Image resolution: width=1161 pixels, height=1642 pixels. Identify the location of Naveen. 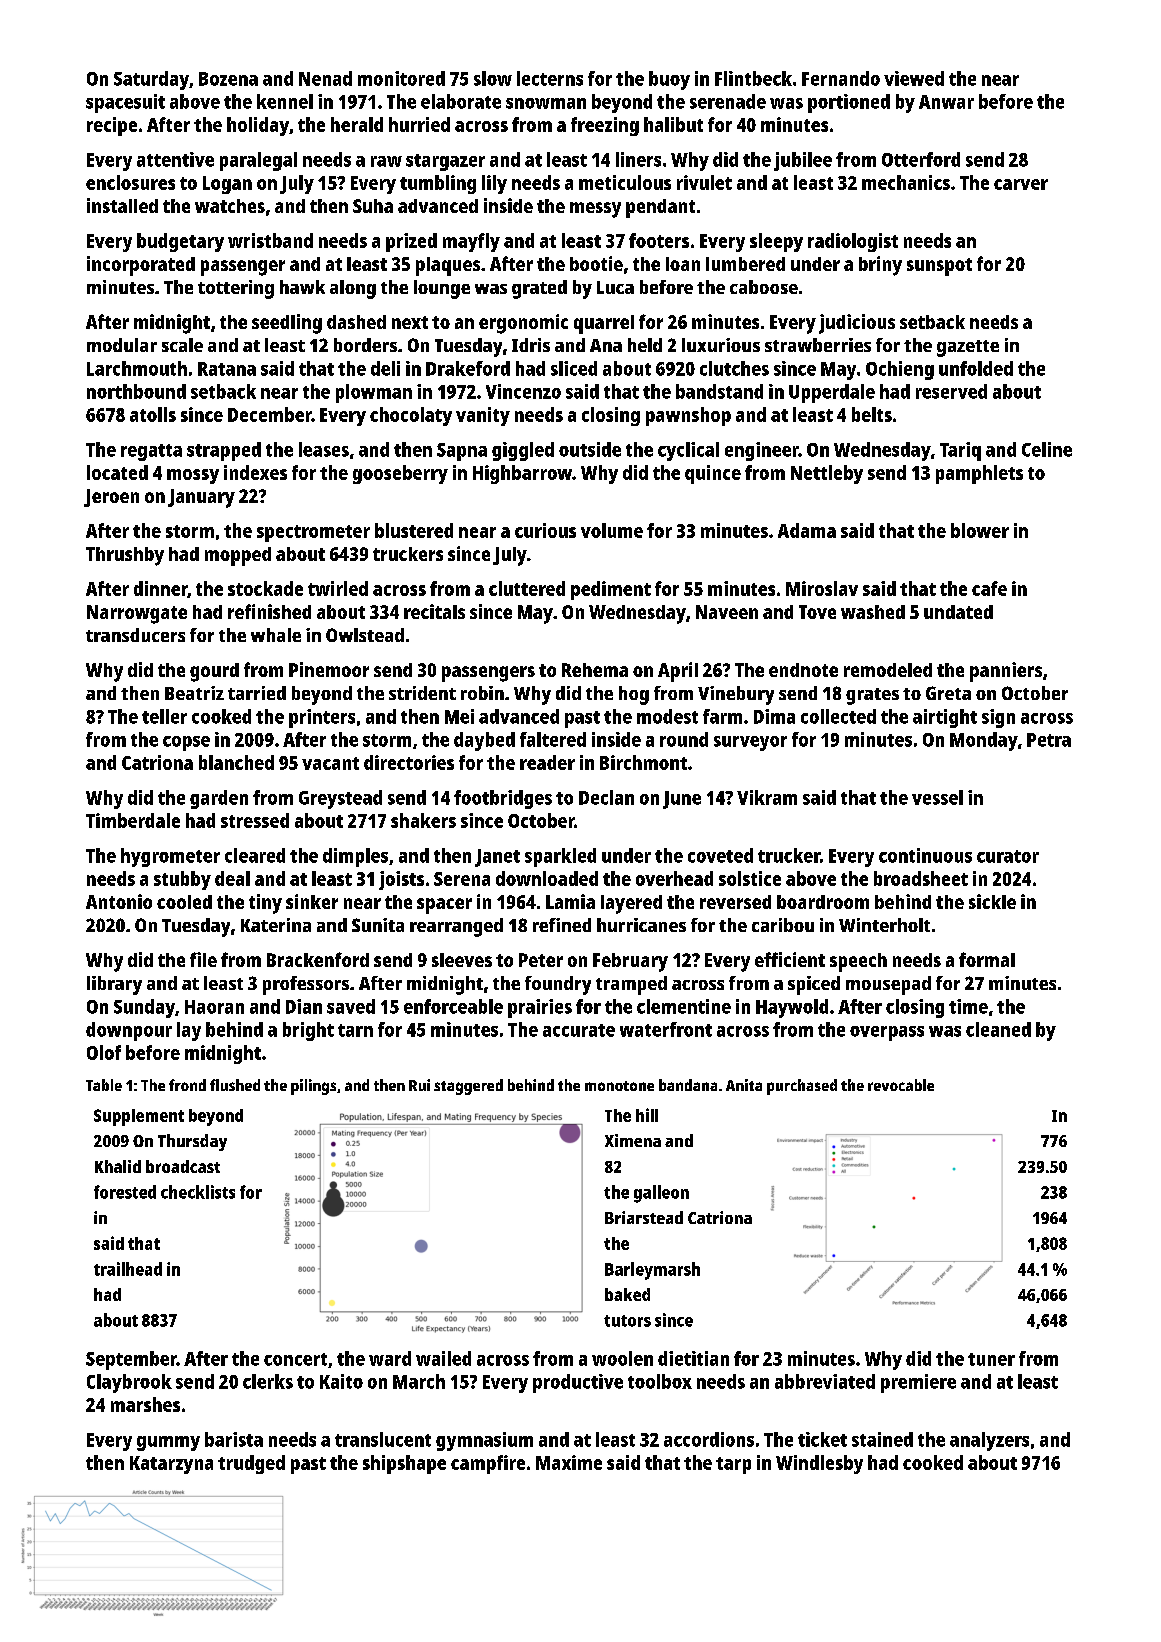
(727, 612).
